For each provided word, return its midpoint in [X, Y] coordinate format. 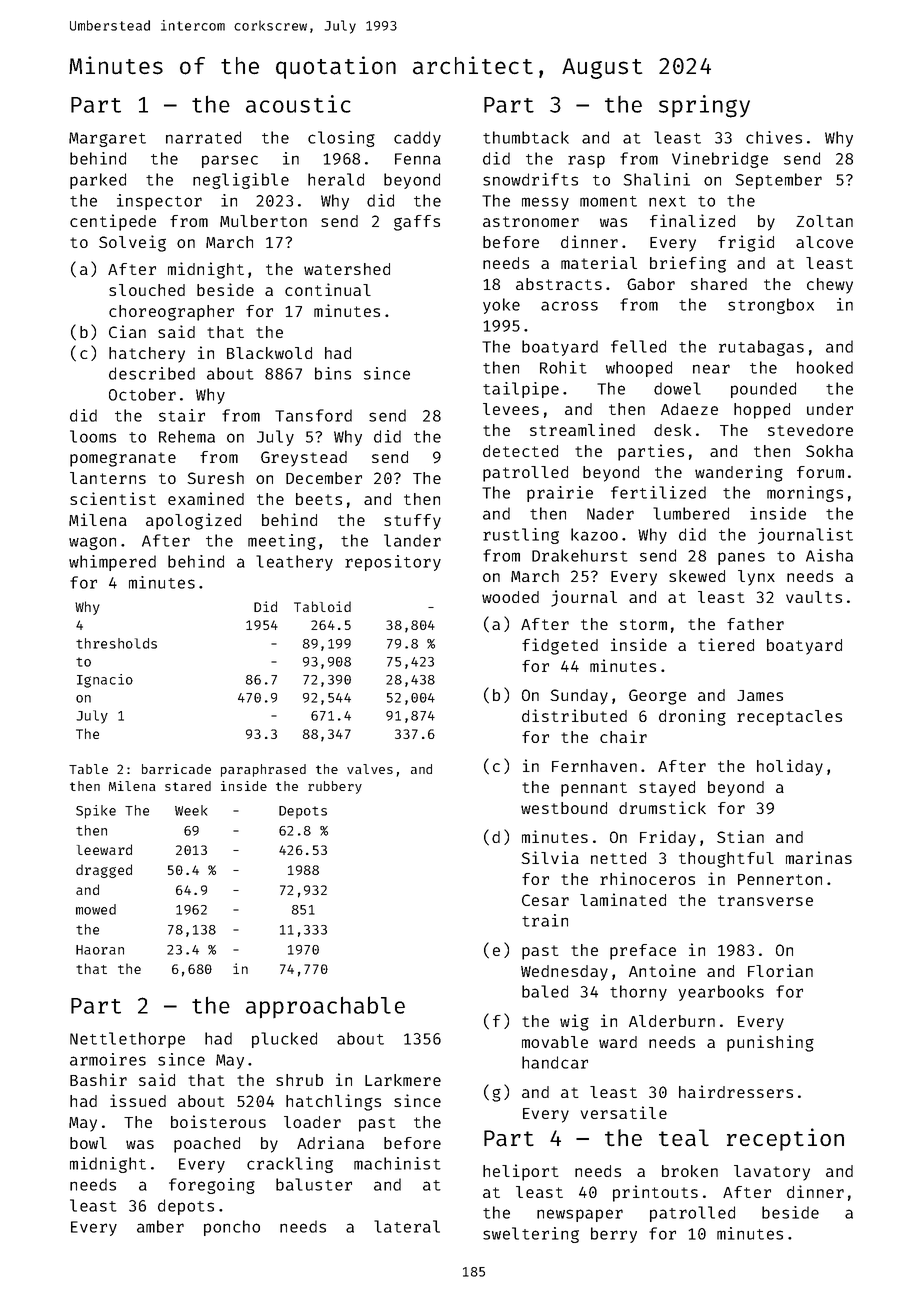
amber [160, 1226]
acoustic [298, 104]
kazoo [594, 534]
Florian [780, 970]
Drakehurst [580, 555]
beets [319, 499]
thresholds [116, 643]
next [667, 201]
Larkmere [403, 1080]
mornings [805, 494]
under [830, 409]
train [545, 920]
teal [684, 1138]
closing [341, 139]
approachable [325, 1007]
